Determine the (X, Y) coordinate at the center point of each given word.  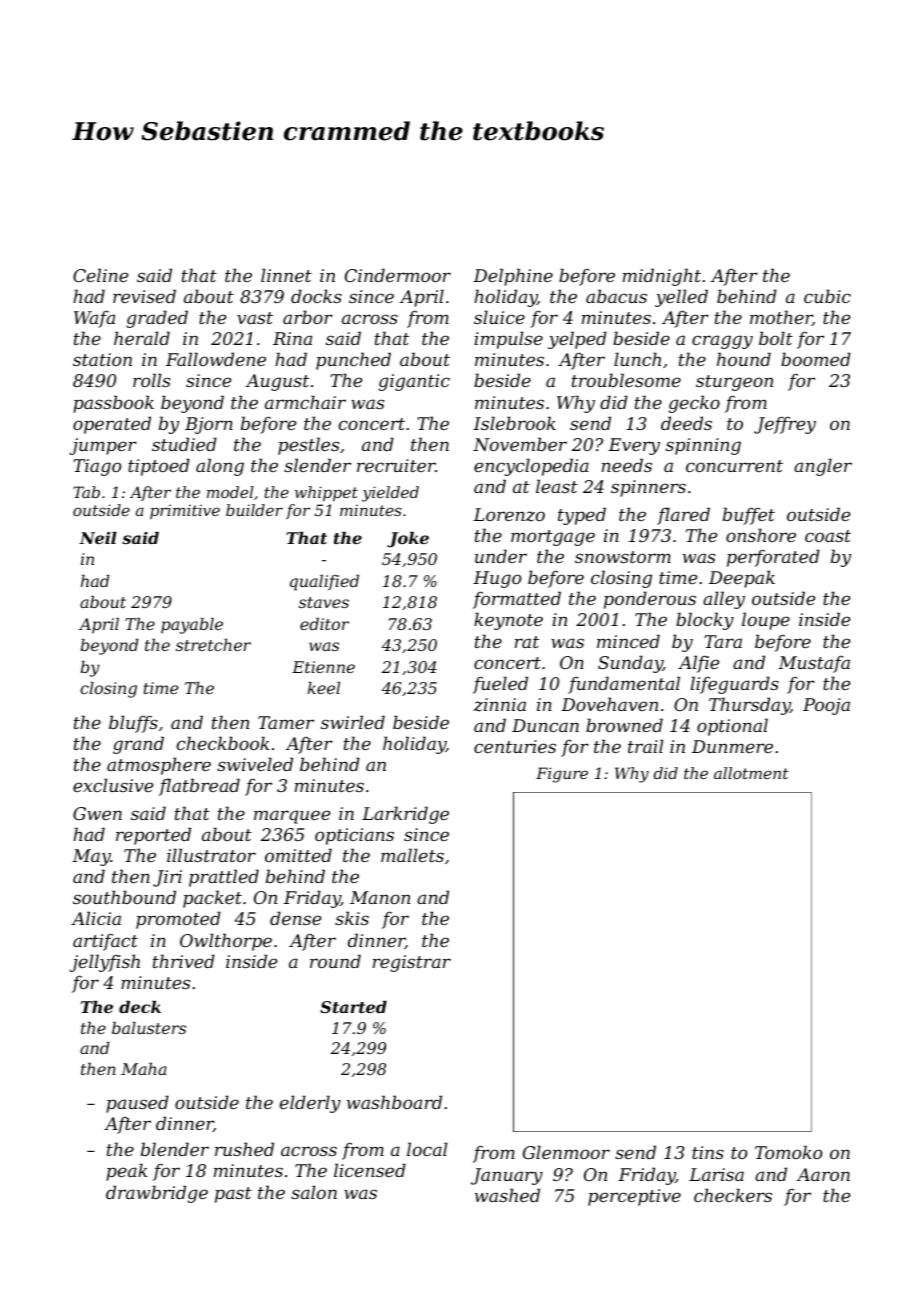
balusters (149, 1028)
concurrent (734, 466)
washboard (394, 1102)
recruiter (396, 465)
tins (708, 1152)
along (220, 467)
